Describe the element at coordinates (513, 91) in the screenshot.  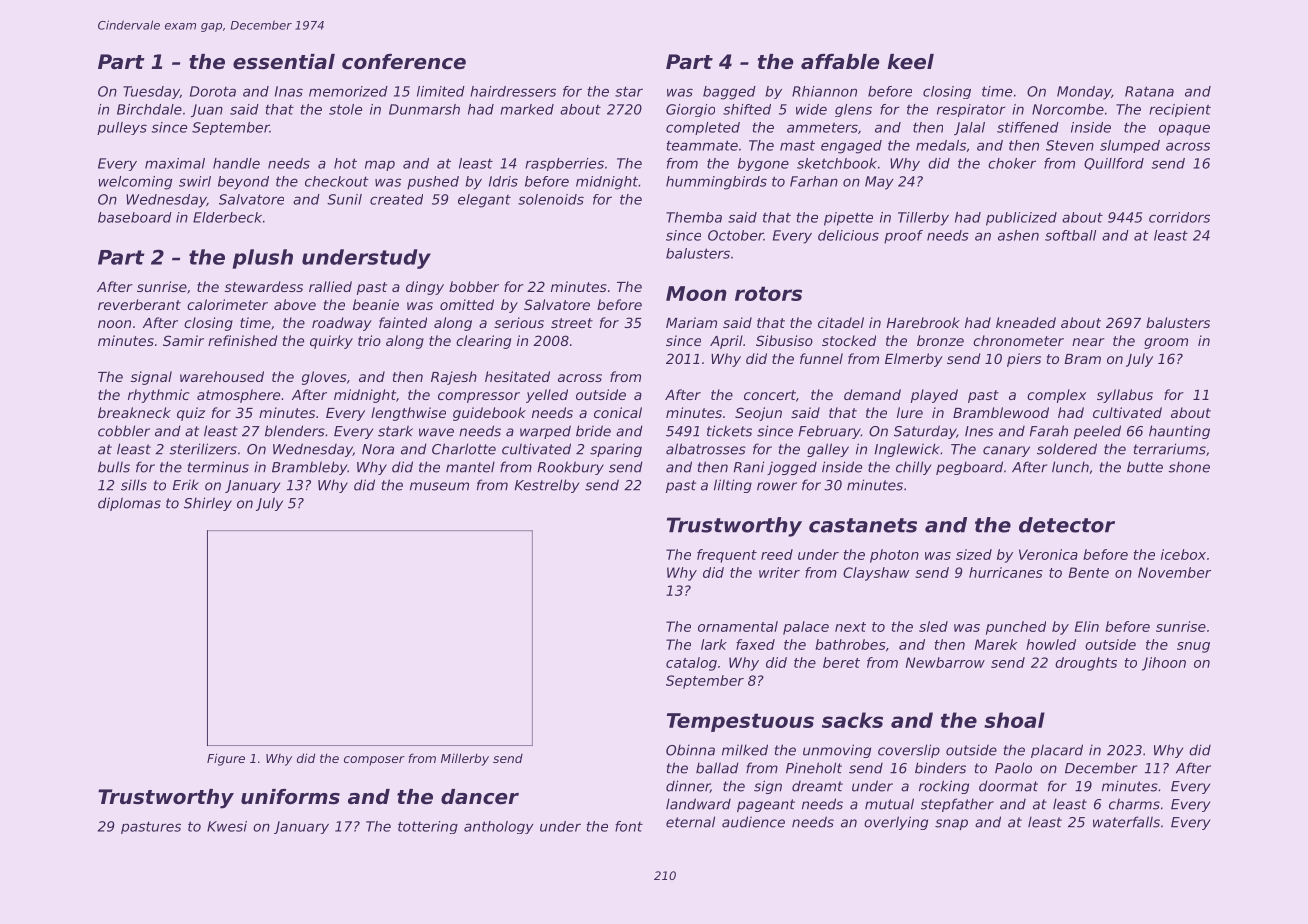
I see `hairdressers` at that location.
